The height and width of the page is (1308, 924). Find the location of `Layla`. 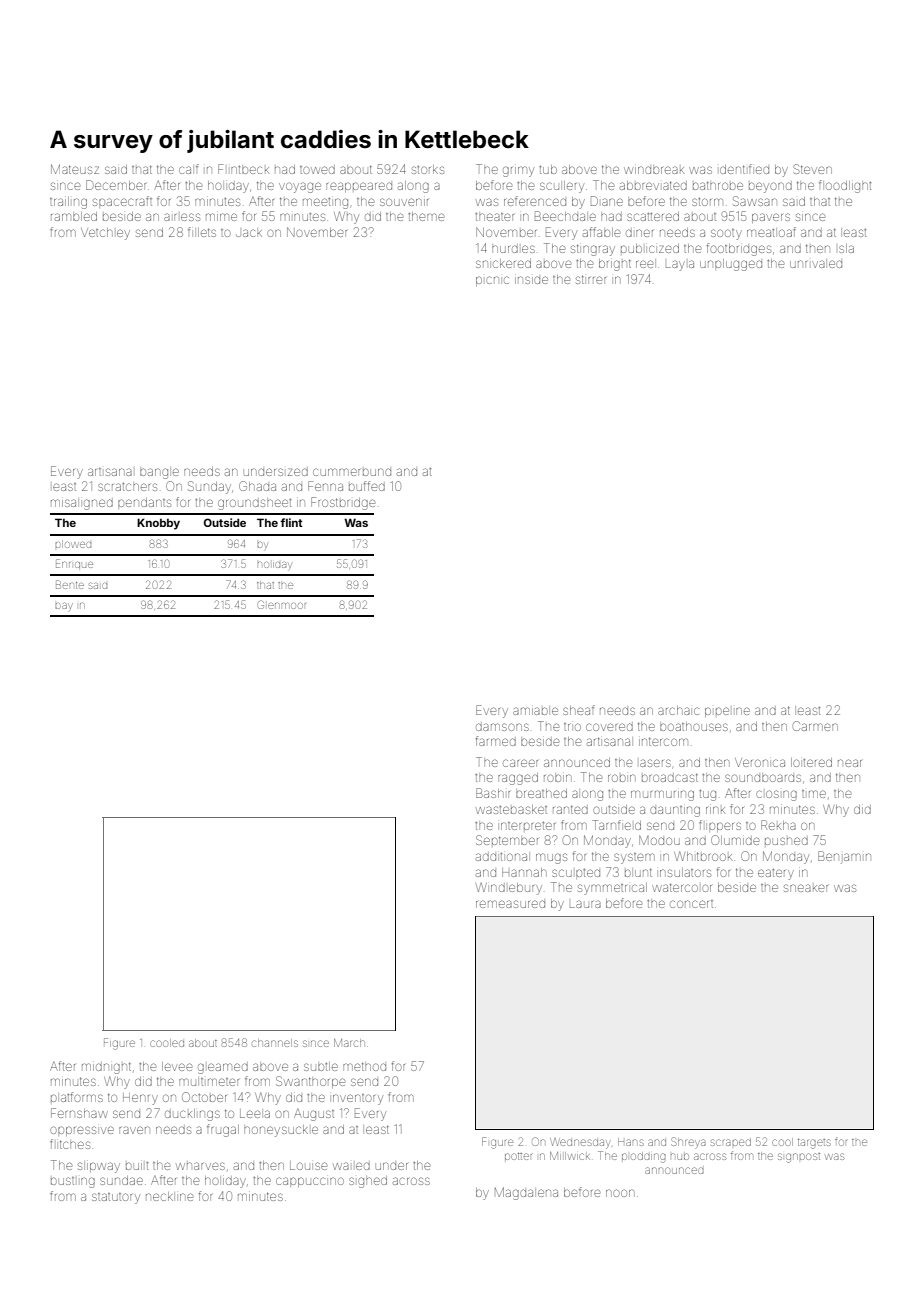

Layla is located at coordinates (680, 265).
